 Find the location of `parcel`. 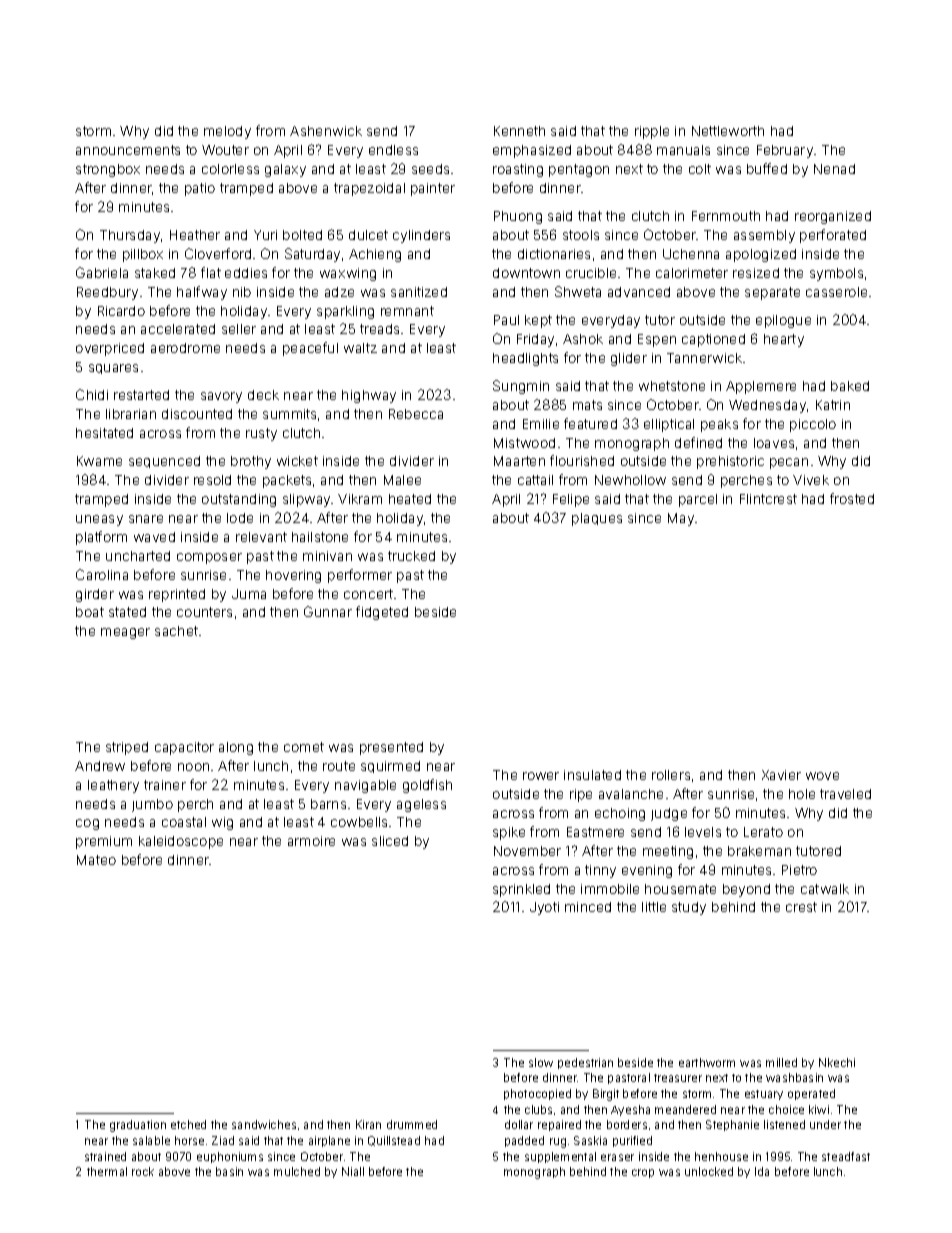

parcel is located at coordinates (698, 500).
